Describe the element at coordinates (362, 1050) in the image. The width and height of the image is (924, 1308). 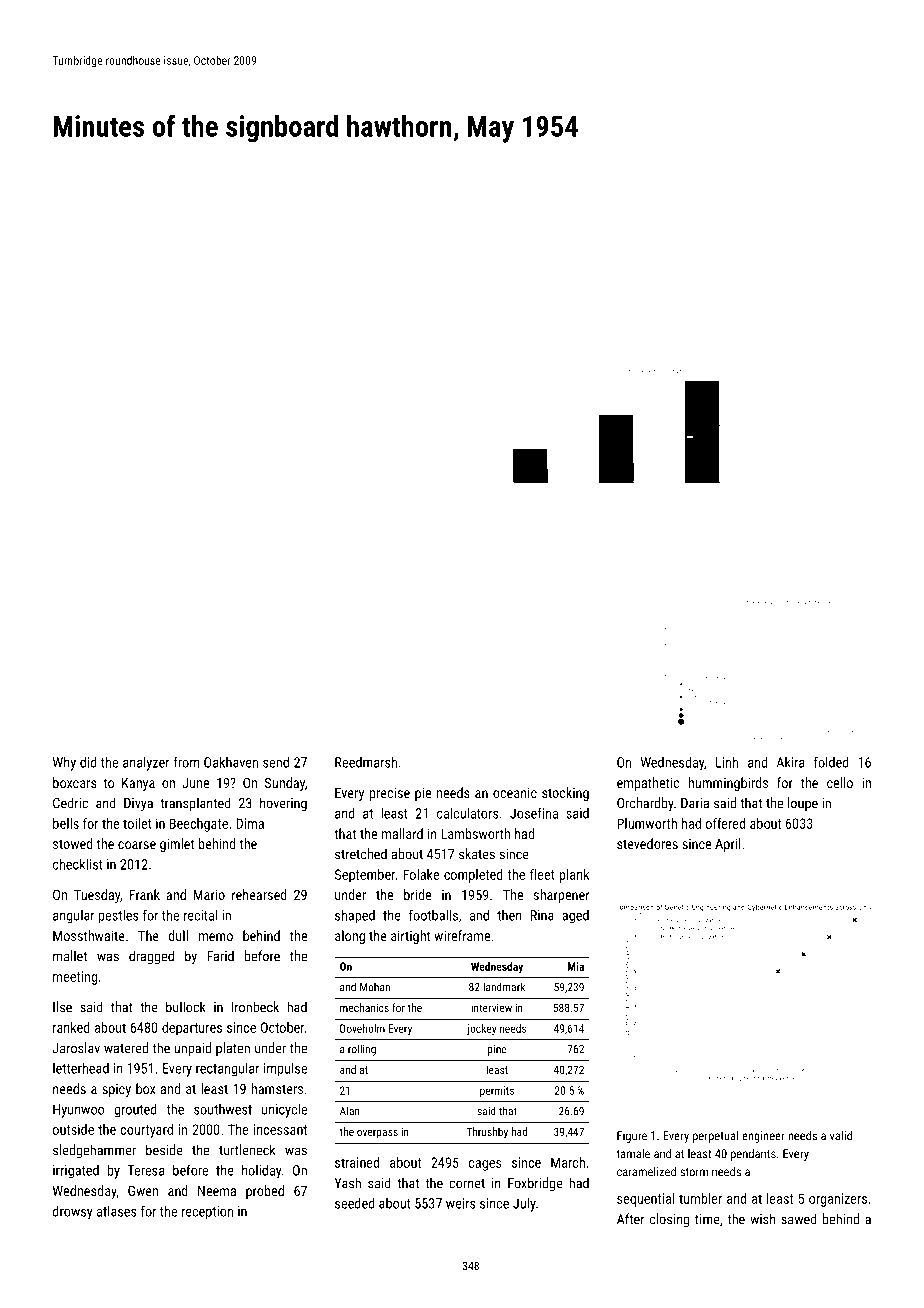
I see `rolling` at that location.
